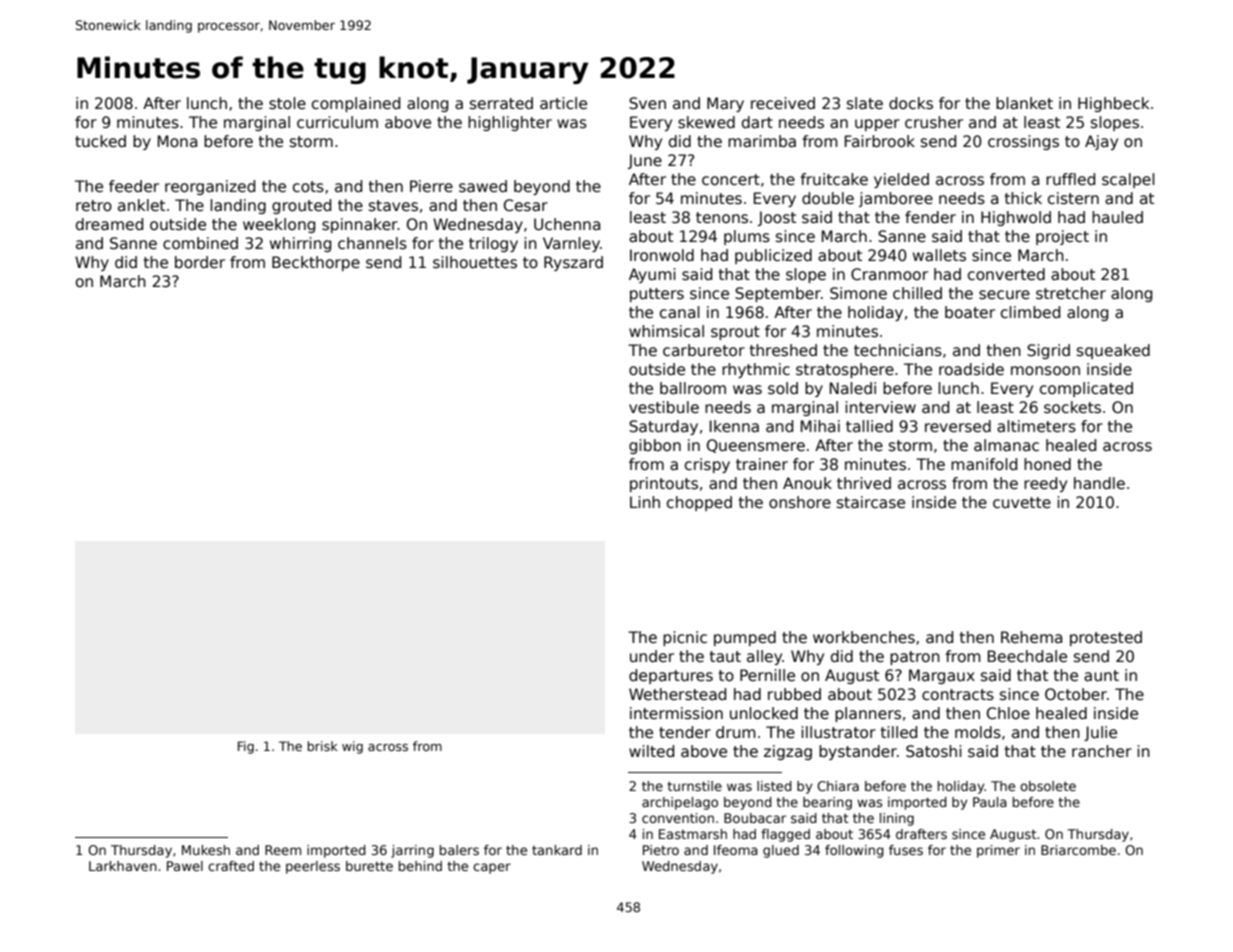 Image resolution: width=1233 pixels, height=952 pixels. I want to click on burette, so click(369, 866).
